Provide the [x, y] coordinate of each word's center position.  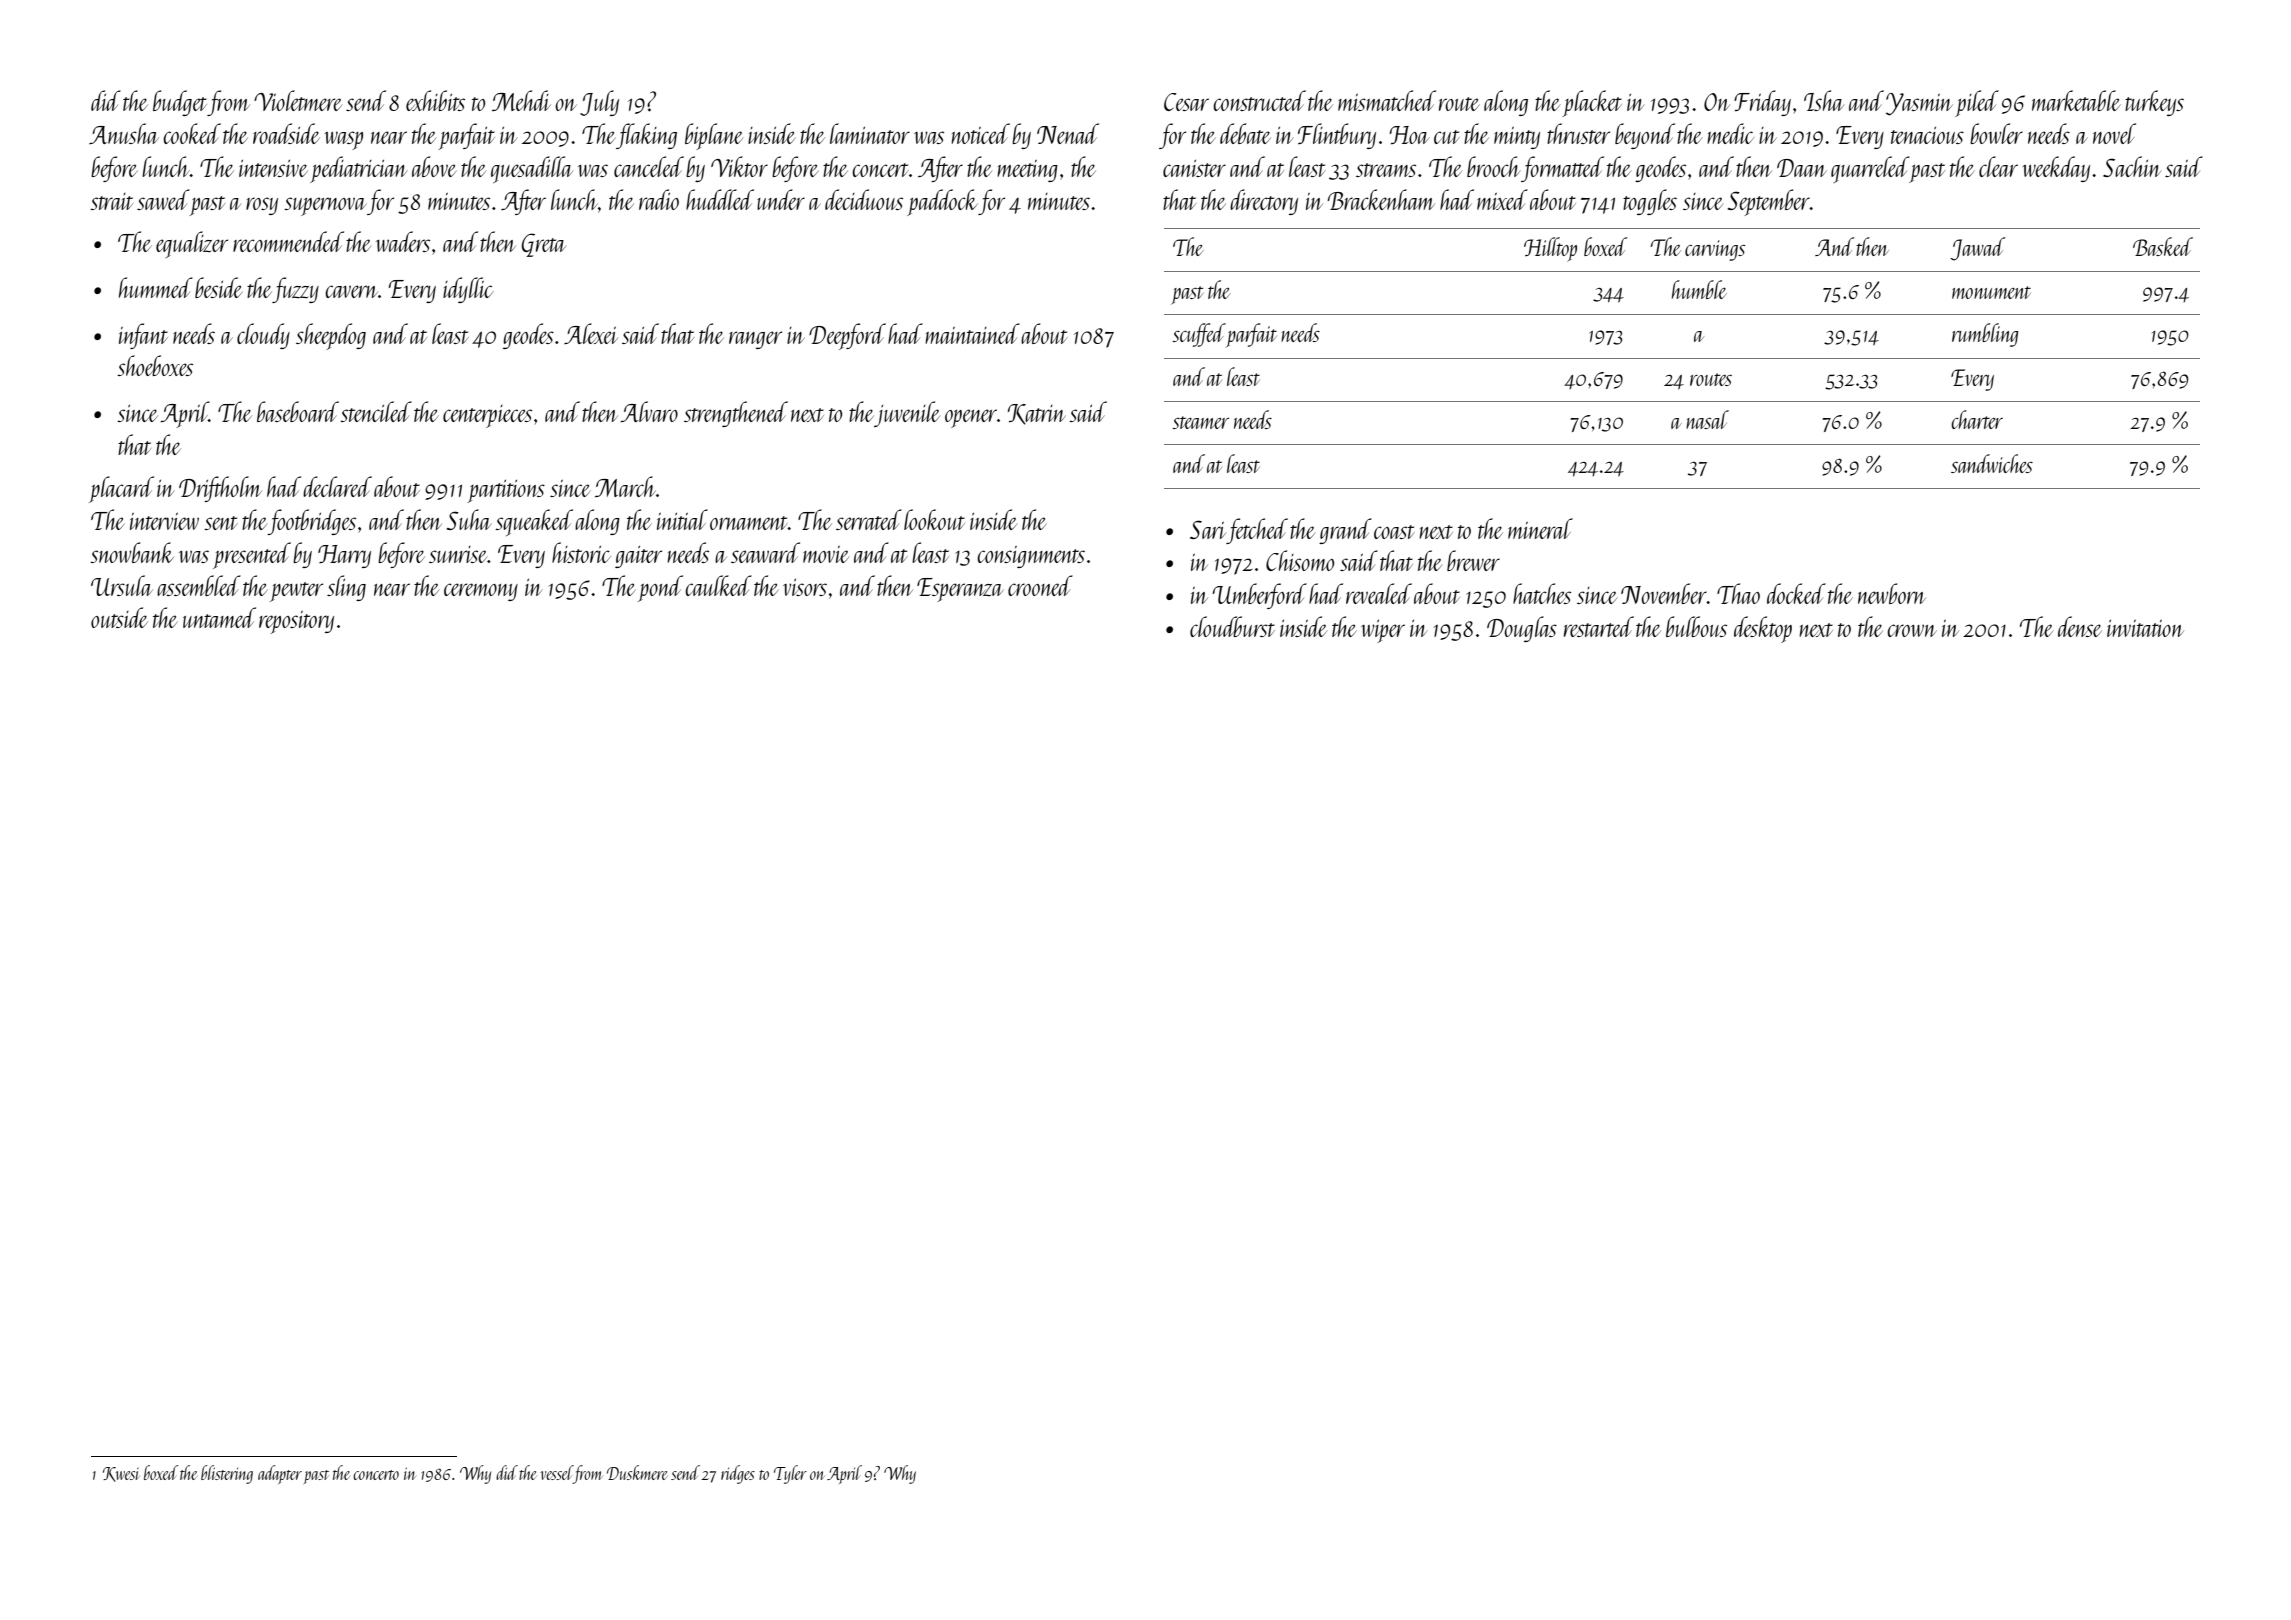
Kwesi [121, 1474]
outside [119, 617]
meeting [1027, 171]
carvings [1715, 250]
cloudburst [1232, 626]
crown [1912, 630]
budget [180, 103]
